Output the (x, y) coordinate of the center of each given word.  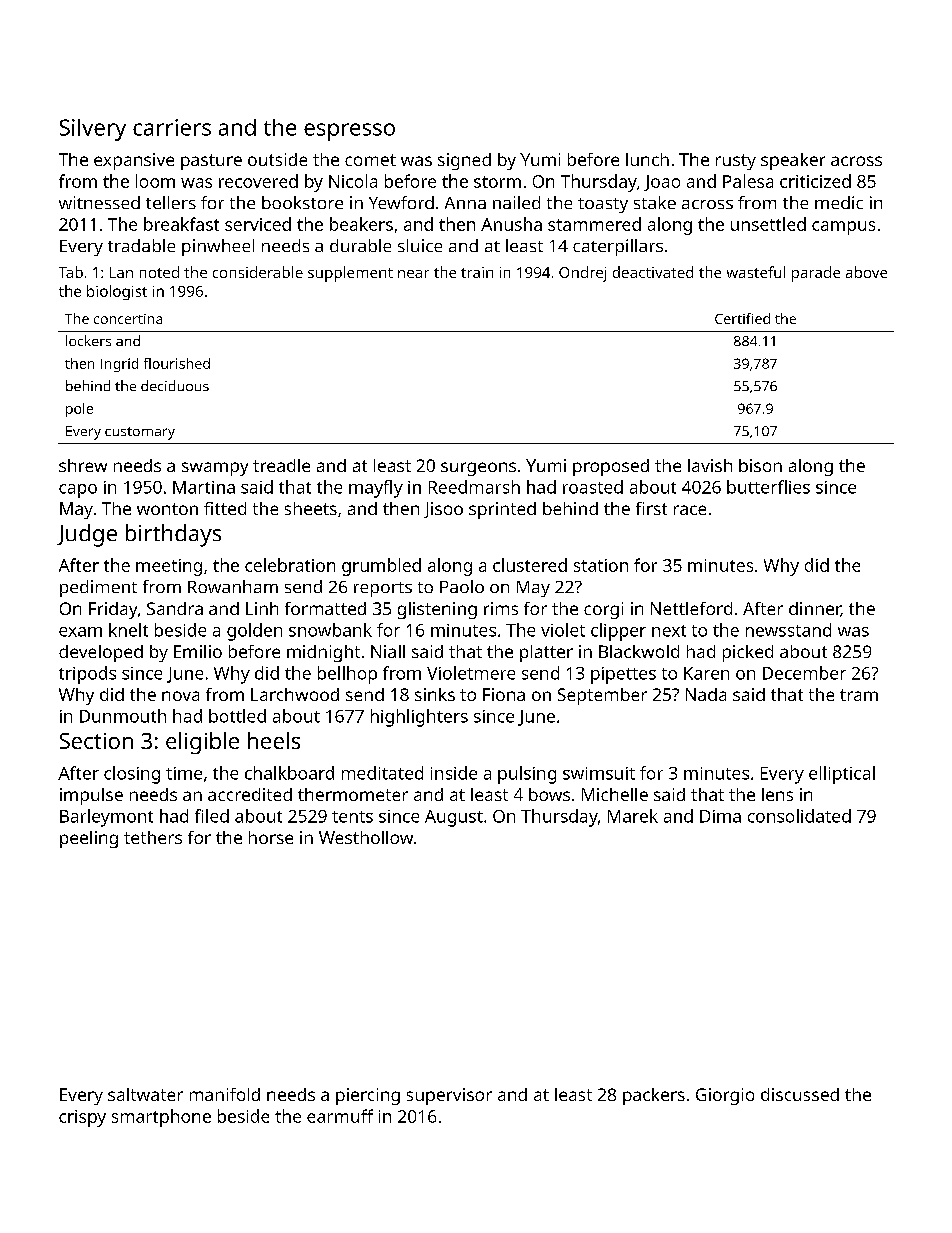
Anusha (511, 224)
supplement (350, 274)
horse (271, 837)
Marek (633, 816)
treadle (281, 465)
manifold (225, 1094)
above (866, 272)
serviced (258, 224)
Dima (720, 816)
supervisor (449, 1096)
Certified (742, 318)
